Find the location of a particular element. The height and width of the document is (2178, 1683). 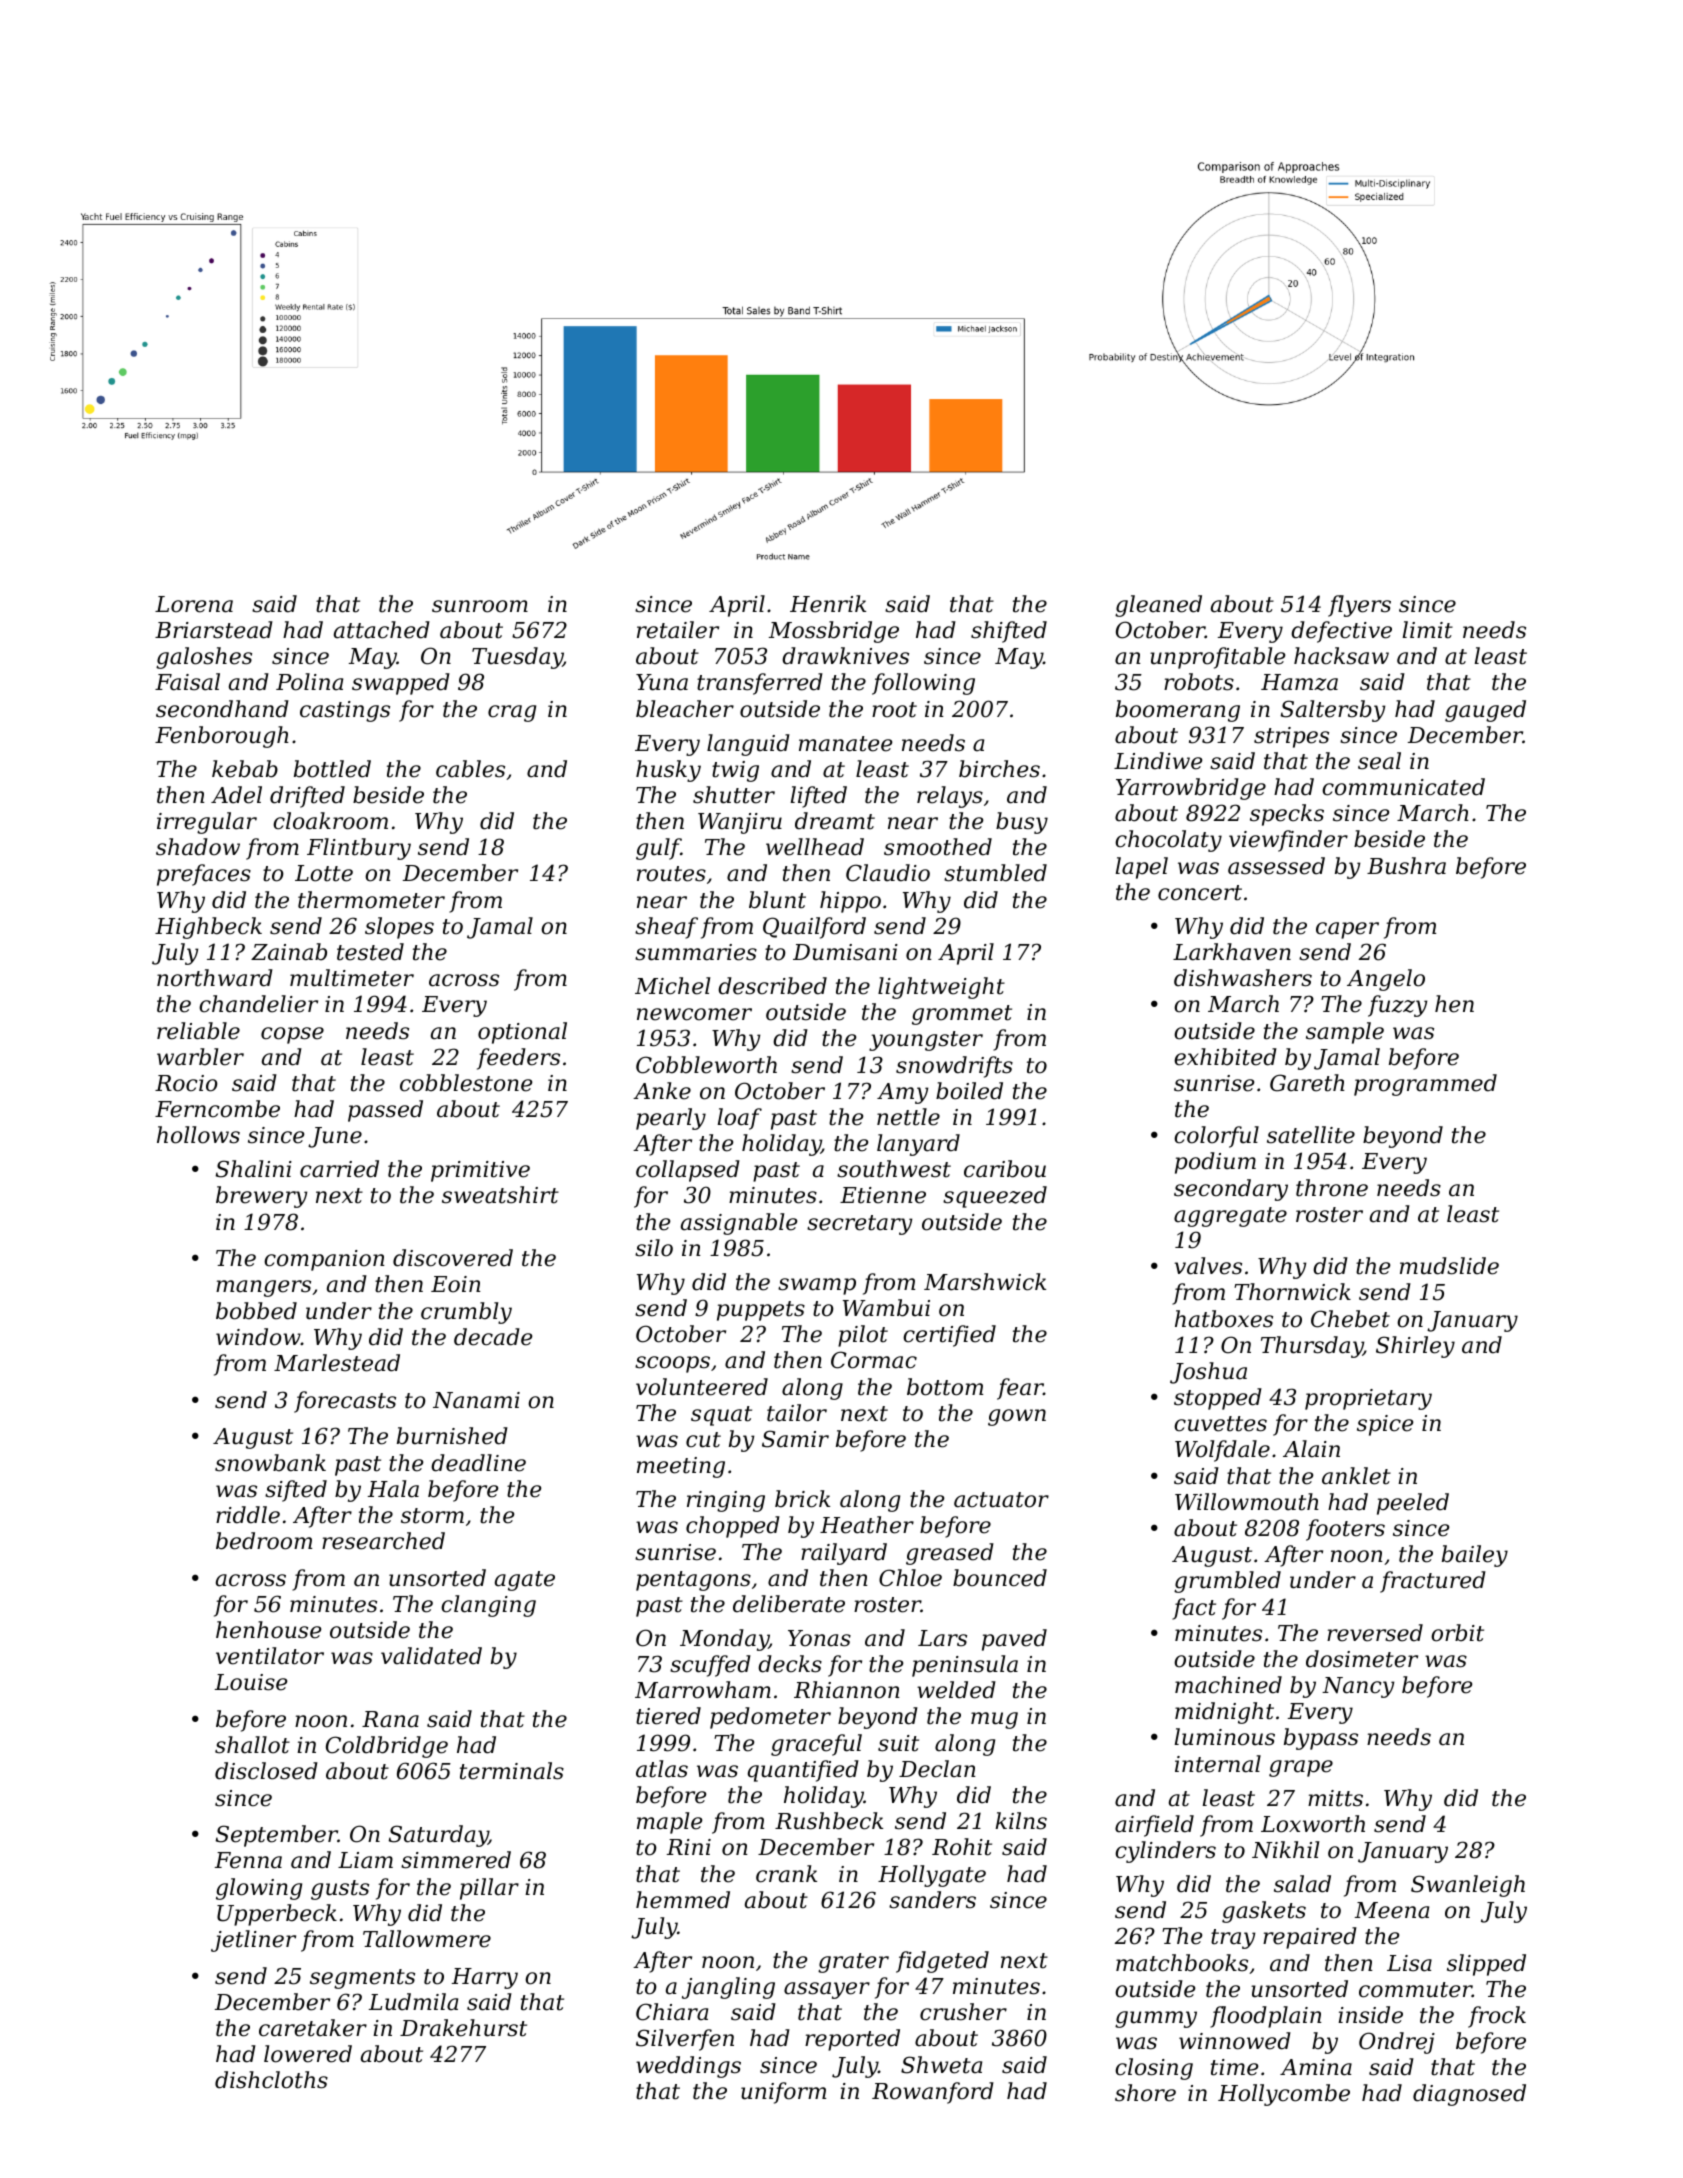

Rowanford is located at coordinates (933, 2093).
